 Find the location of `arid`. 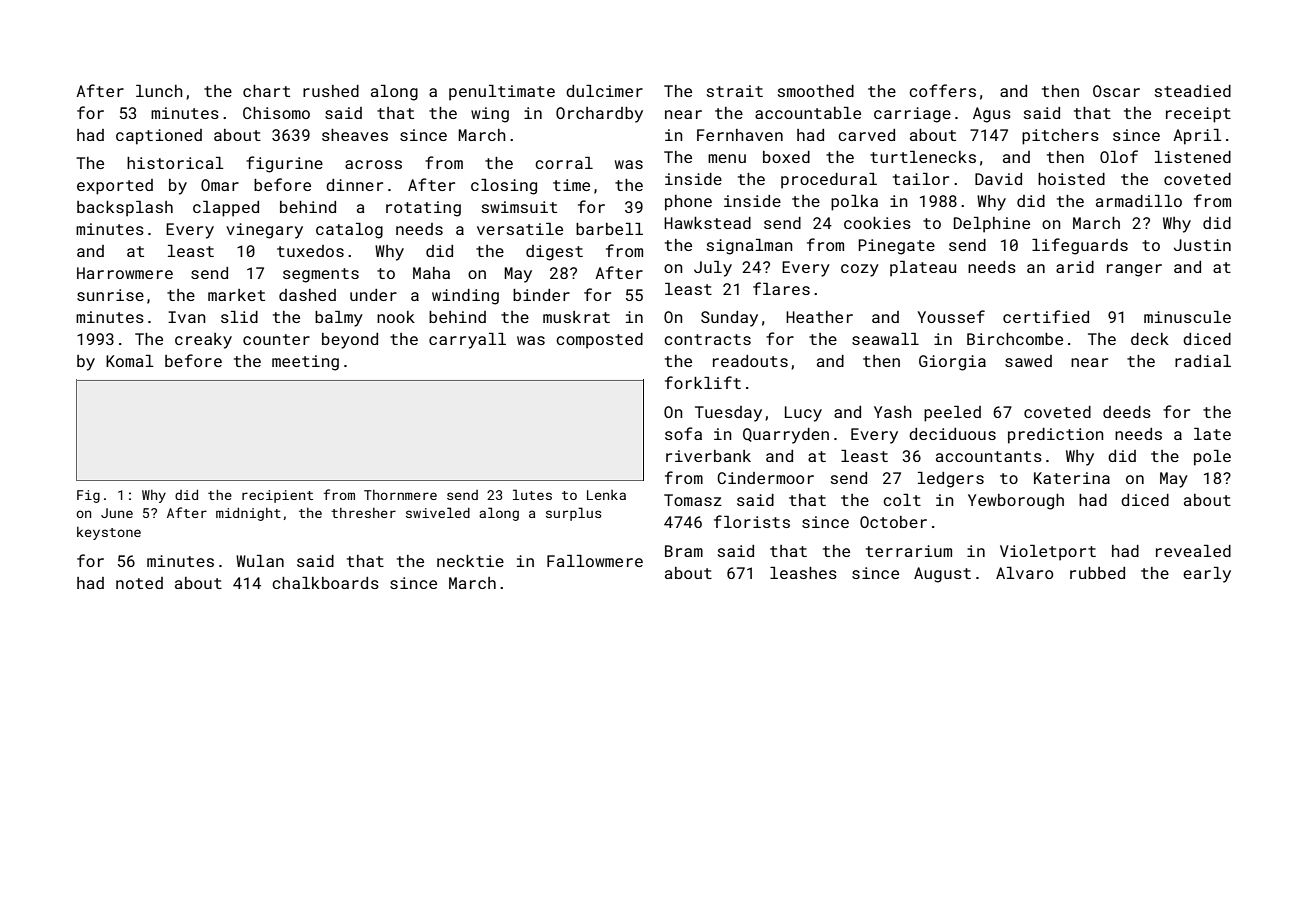

arid is located at coordinates (1075, 267).
